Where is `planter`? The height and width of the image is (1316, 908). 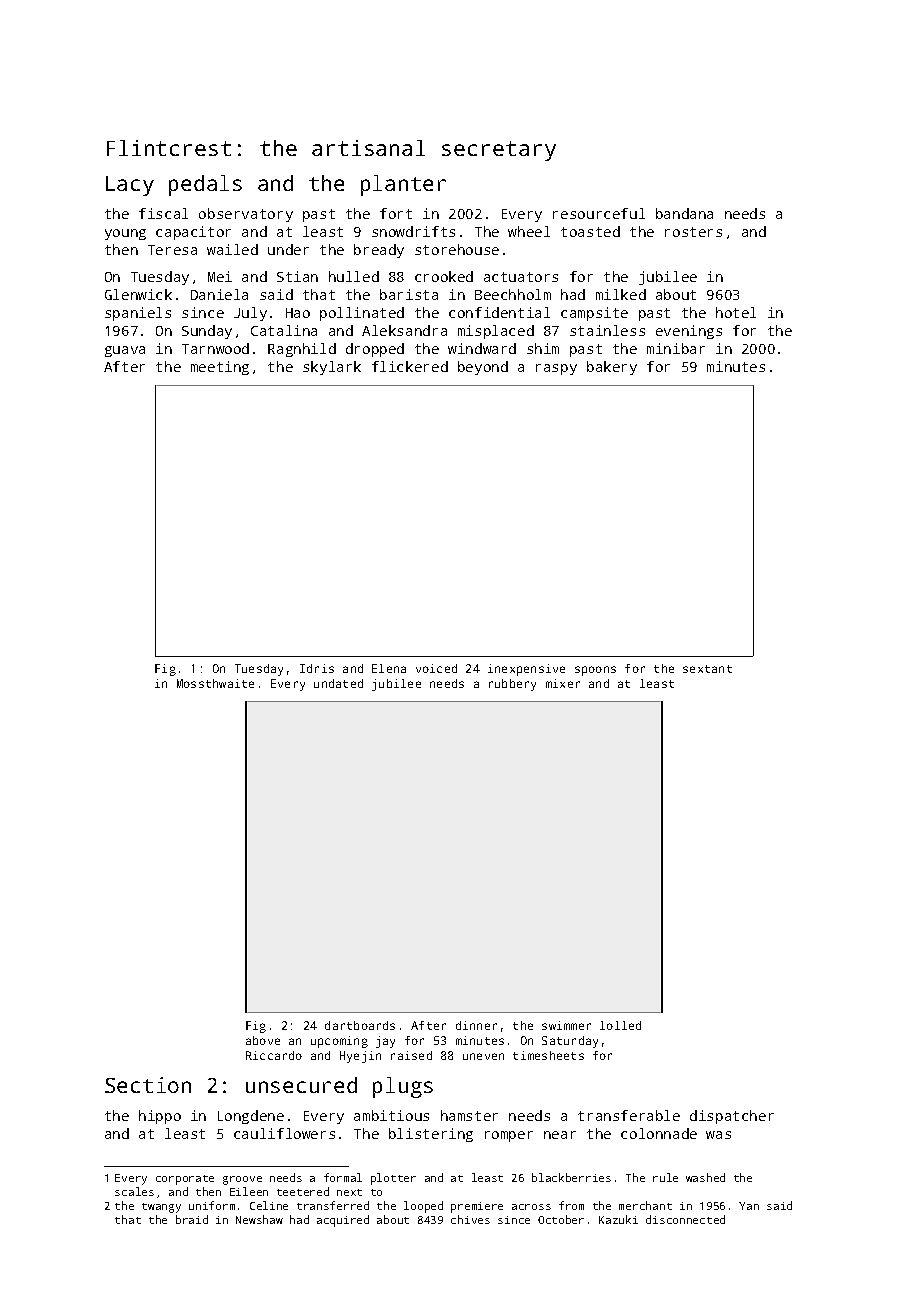 planter is located at coordinates (403, 185).
